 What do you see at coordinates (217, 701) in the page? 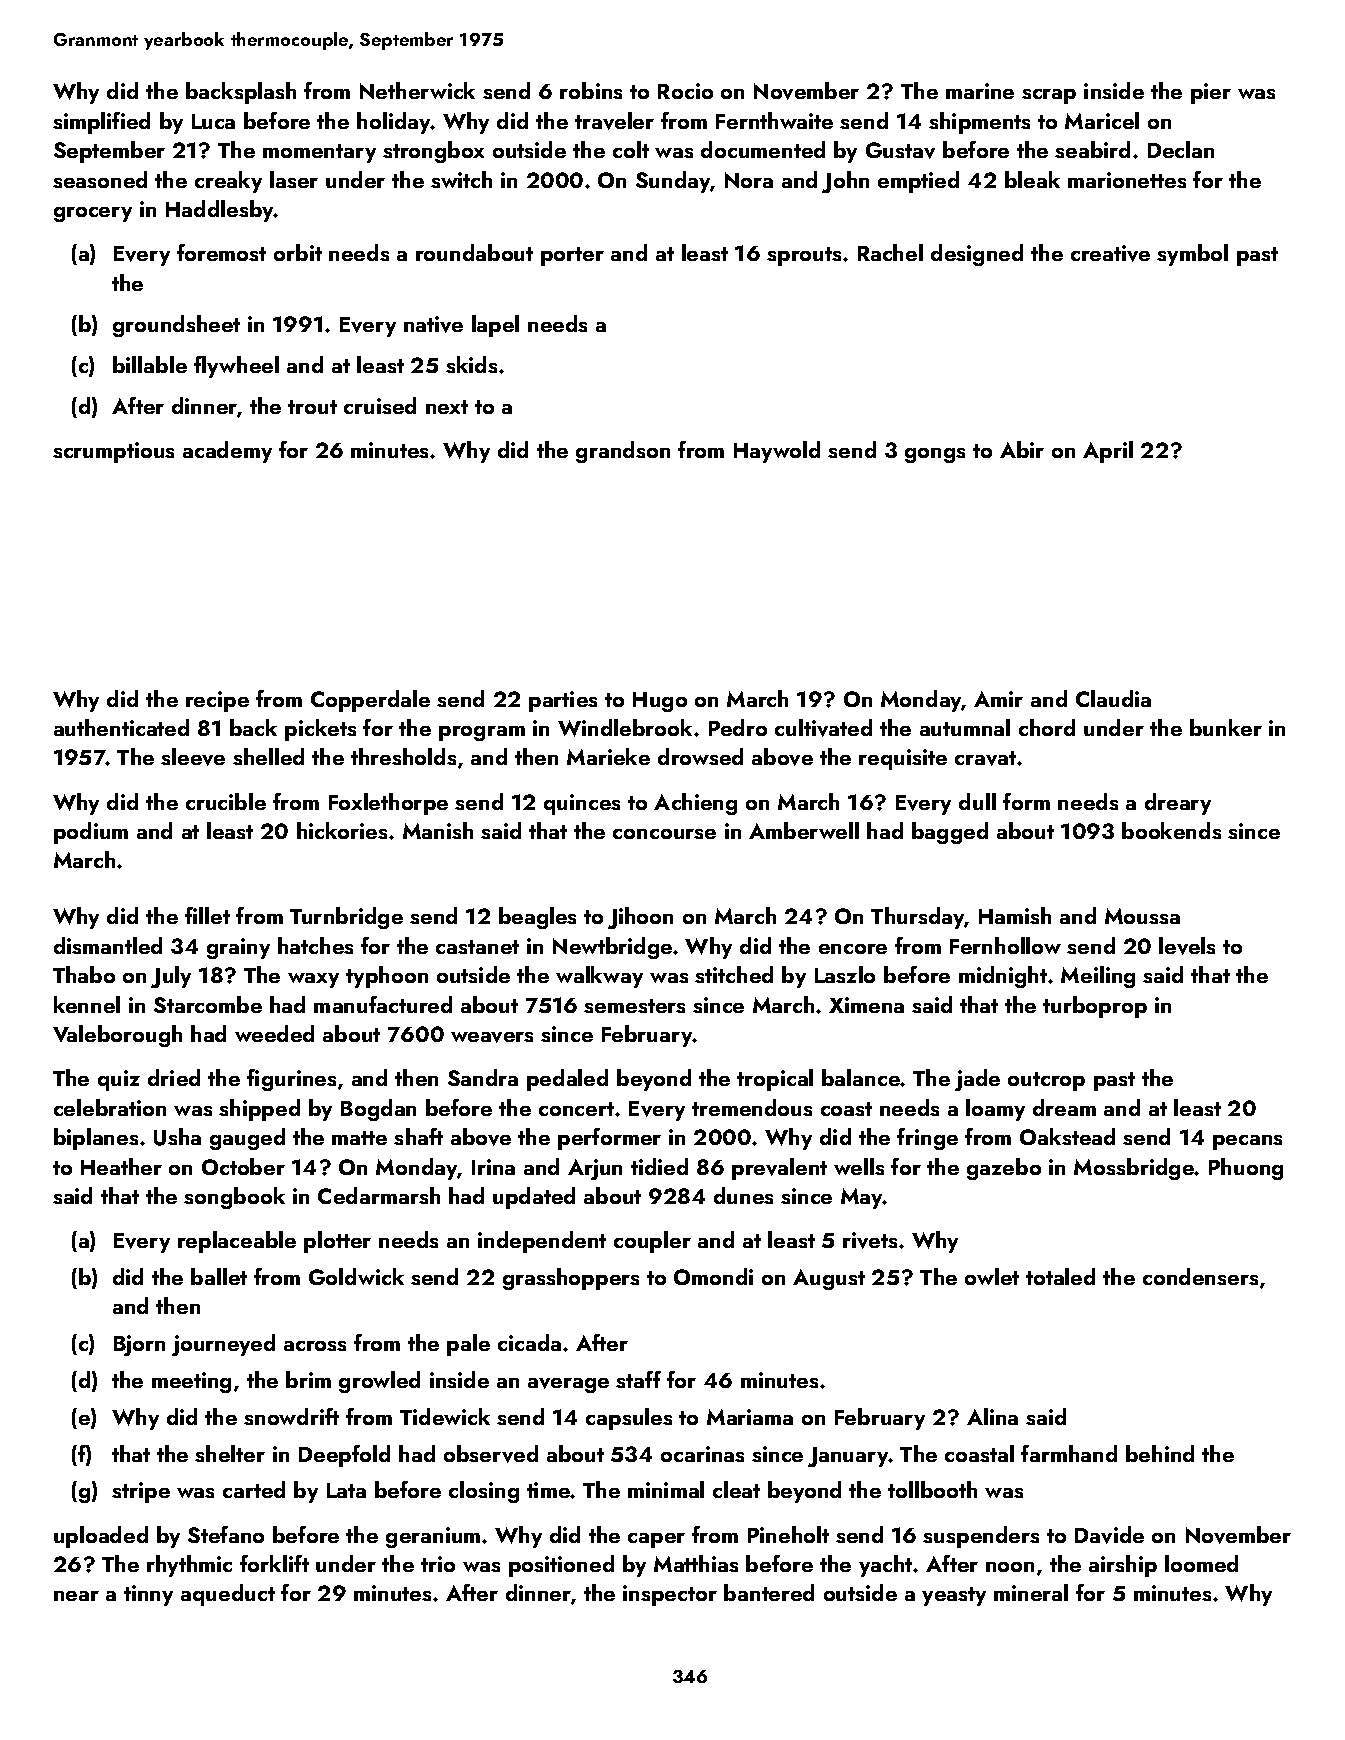
I see `recipe` at bounding box center [217, 701].
